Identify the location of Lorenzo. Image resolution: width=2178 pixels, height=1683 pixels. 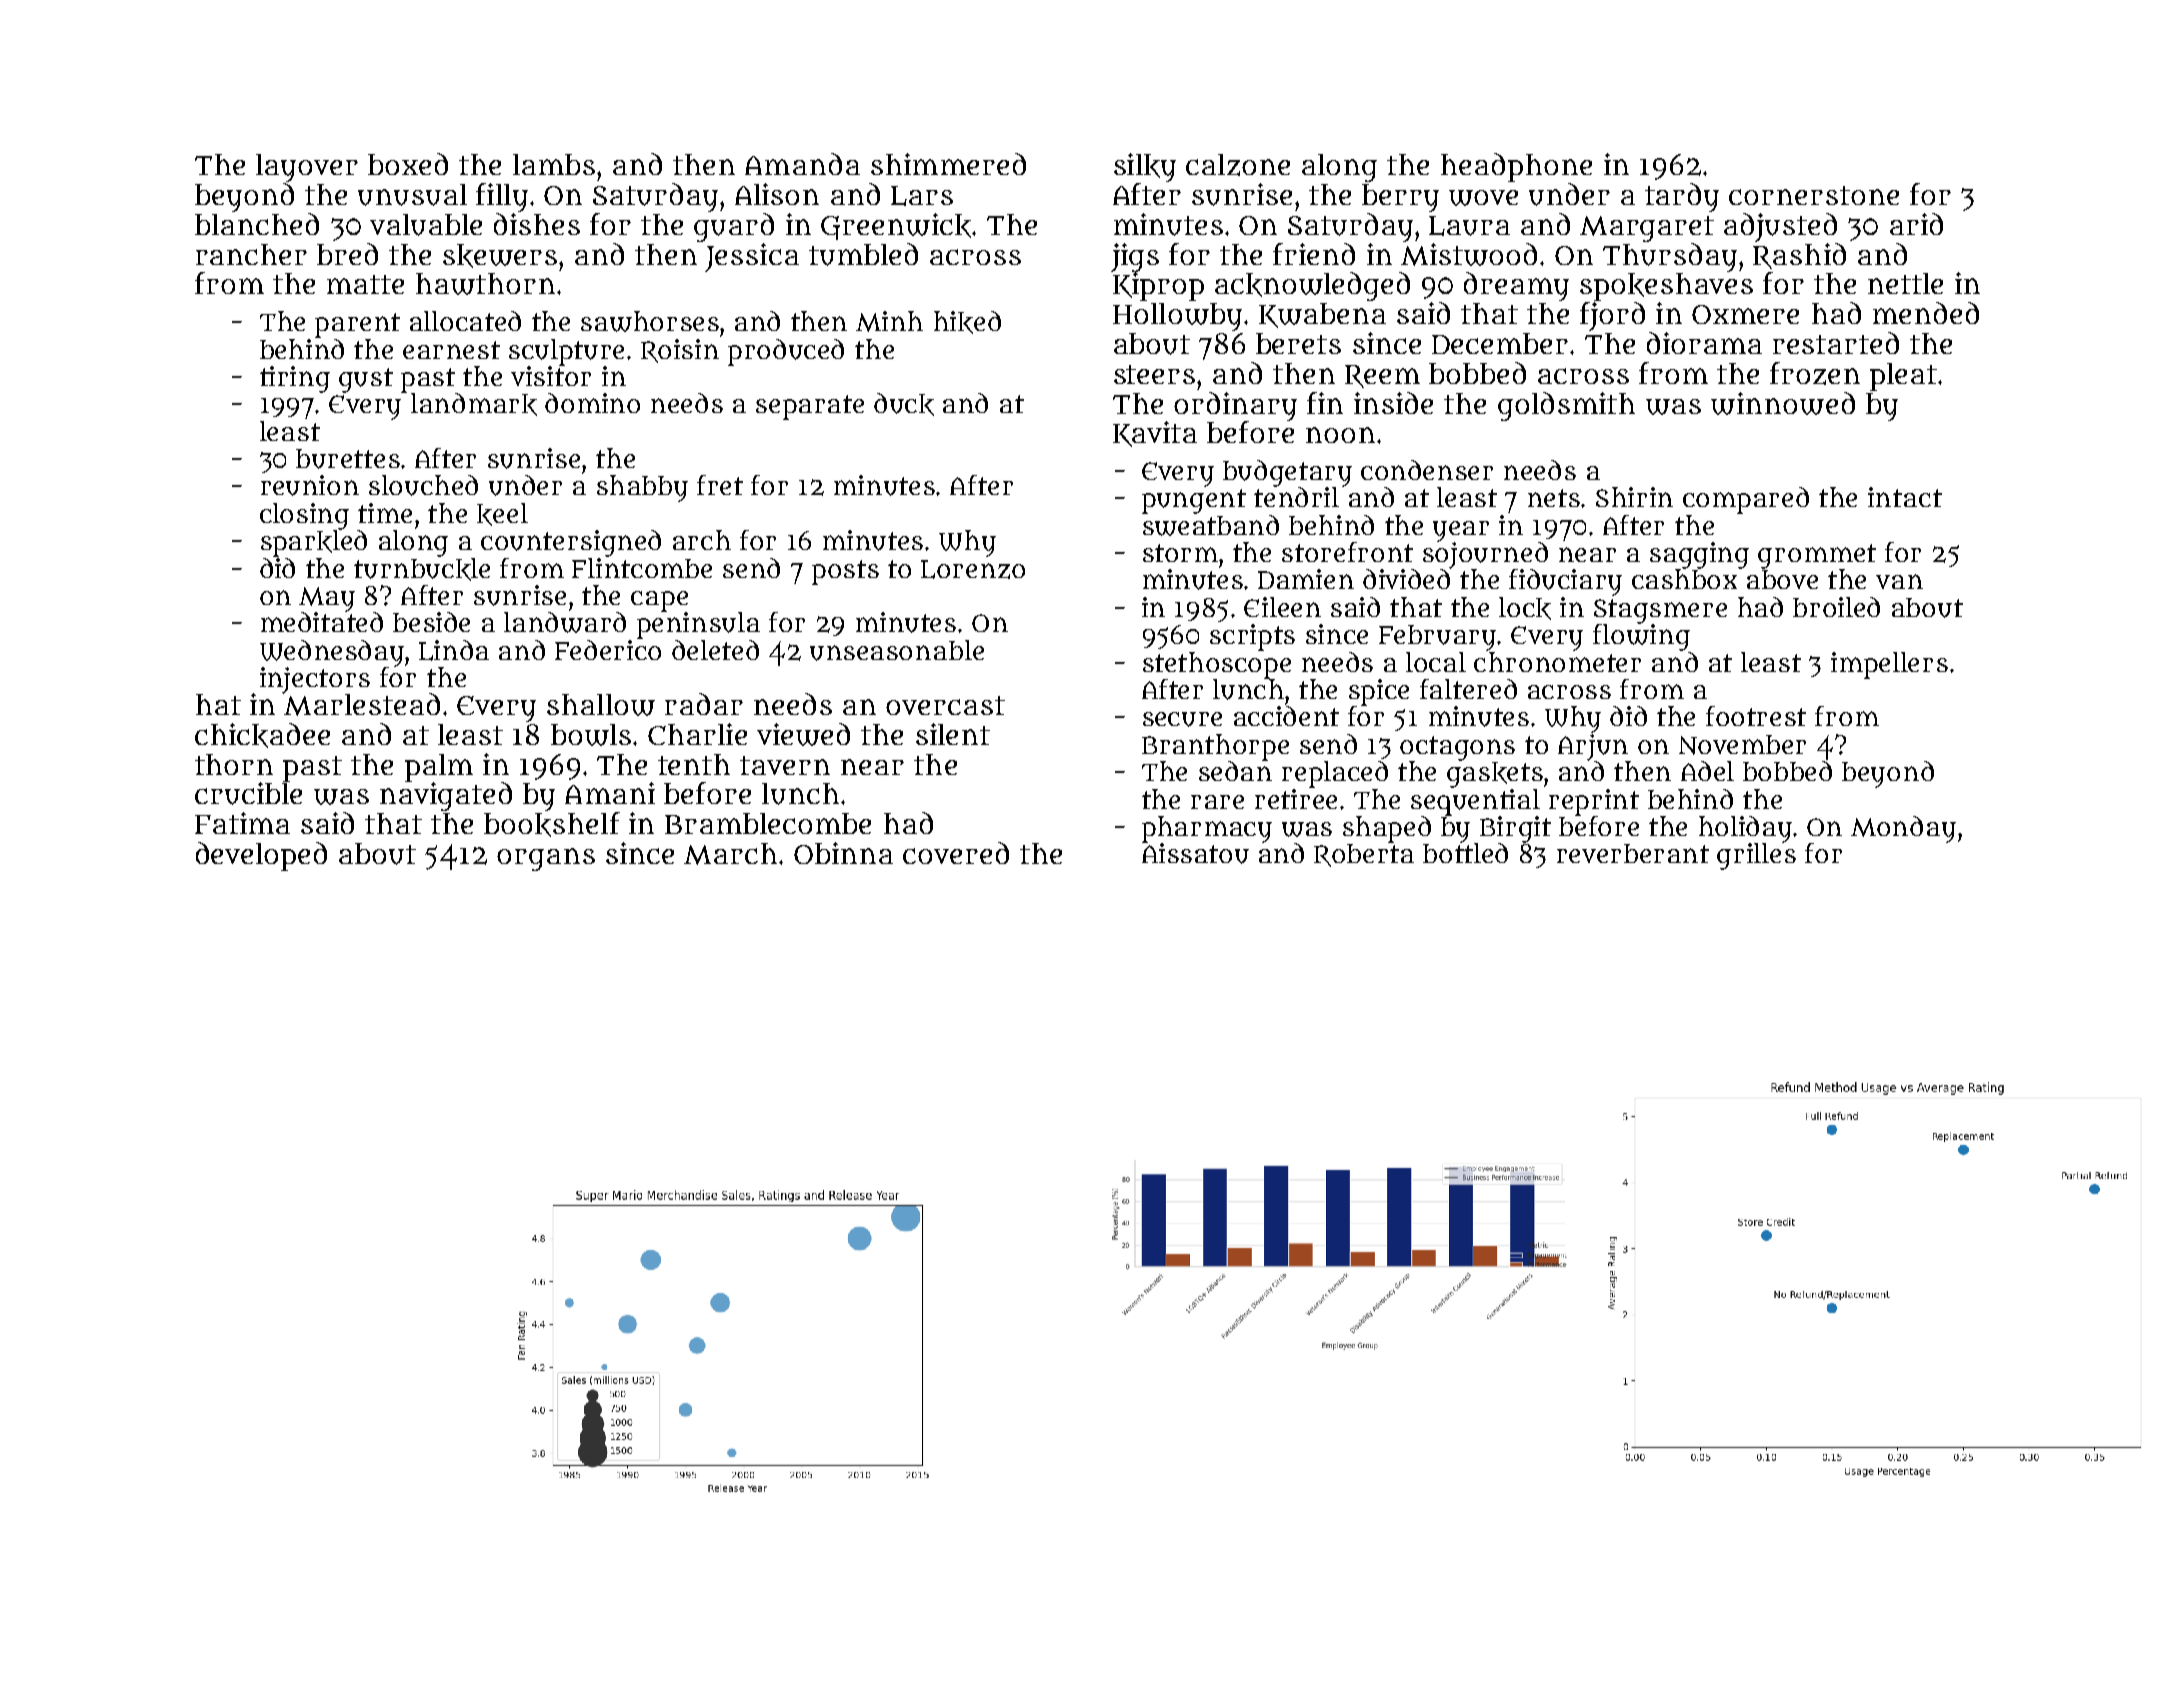
(973, 569).
